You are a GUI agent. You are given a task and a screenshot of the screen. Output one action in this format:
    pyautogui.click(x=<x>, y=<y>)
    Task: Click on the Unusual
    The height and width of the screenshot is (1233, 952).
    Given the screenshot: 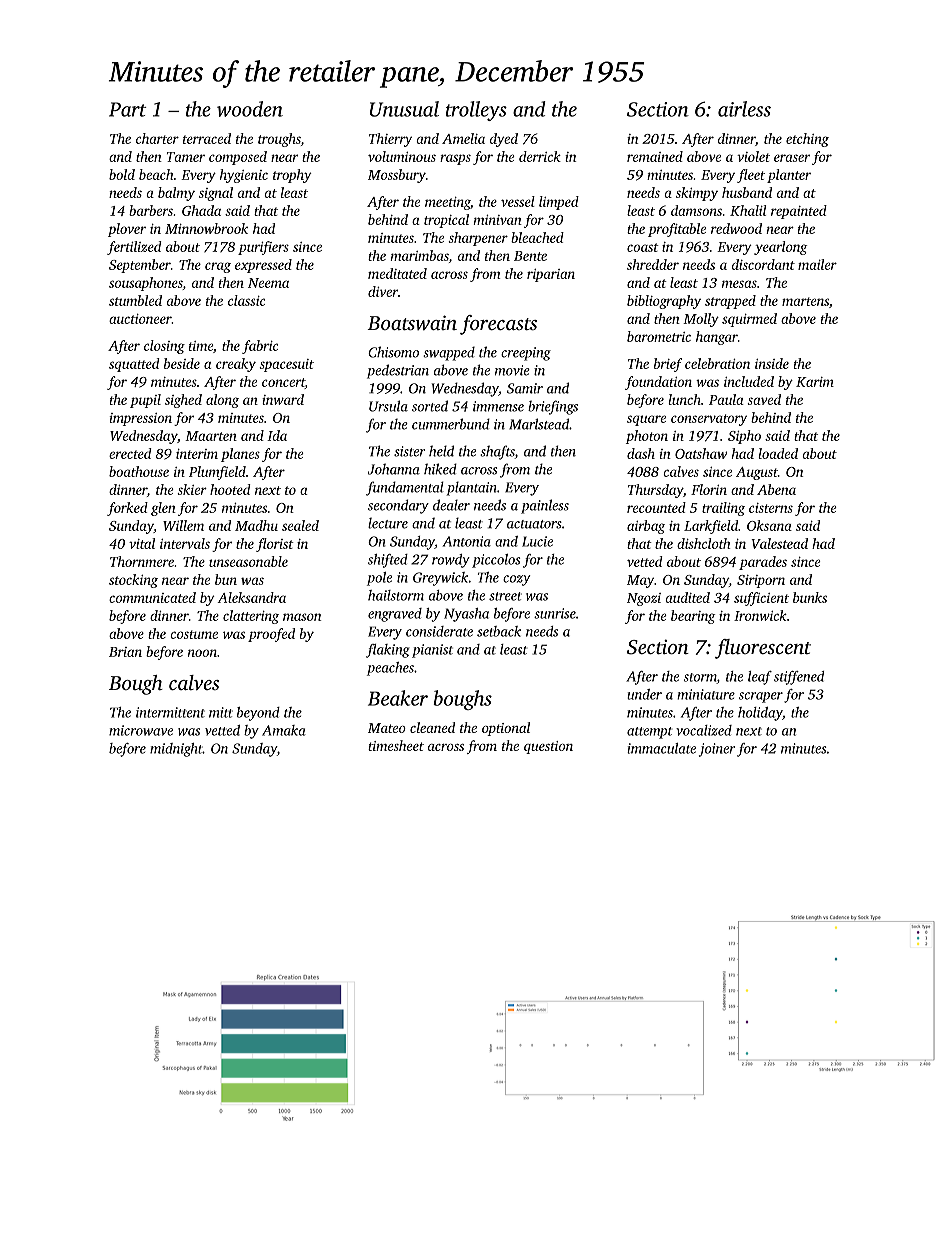 What is the action you would take?
    pyautogui.click(x=404, y=109)
